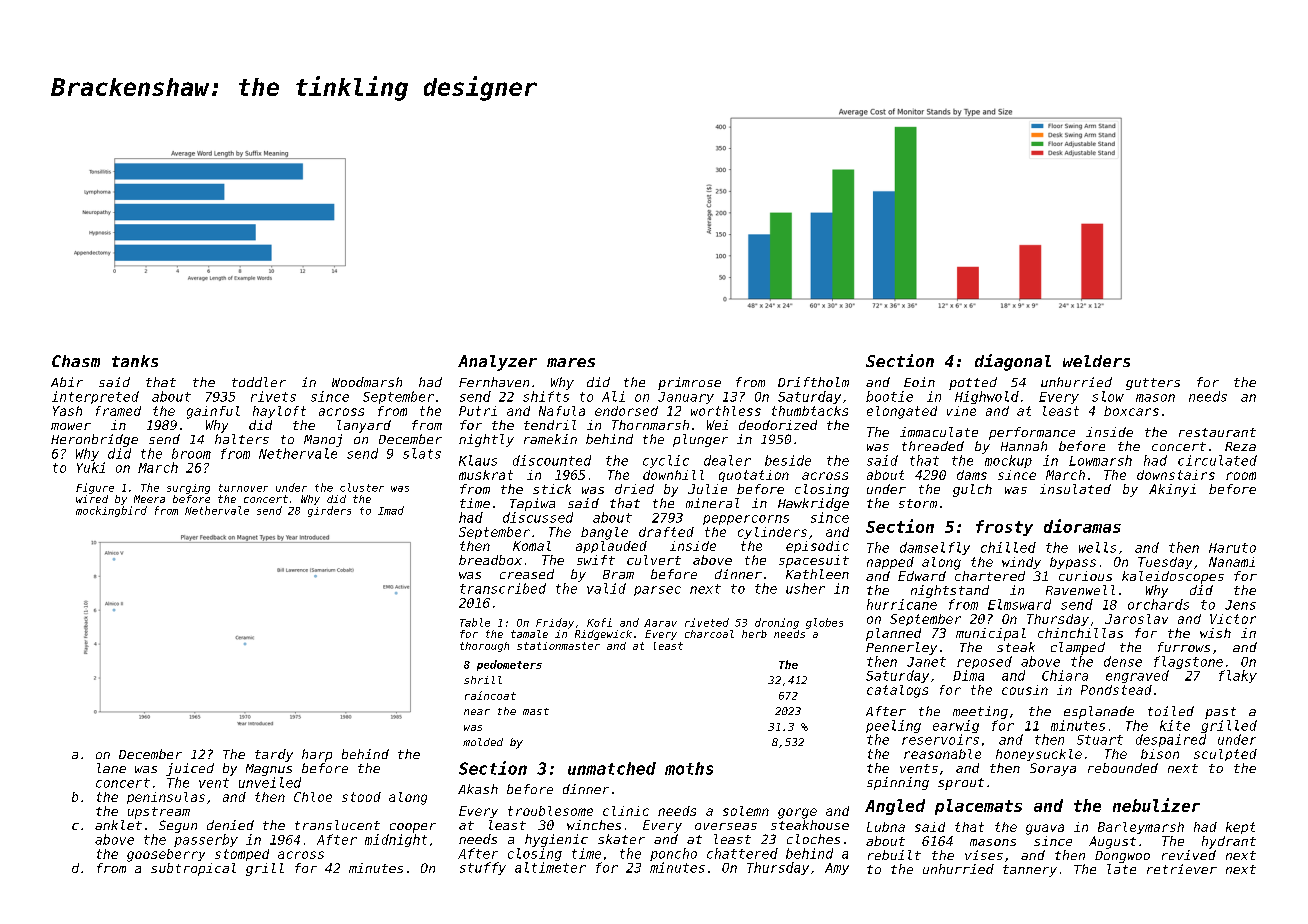  I want to click on mares, so click(571, 362).
